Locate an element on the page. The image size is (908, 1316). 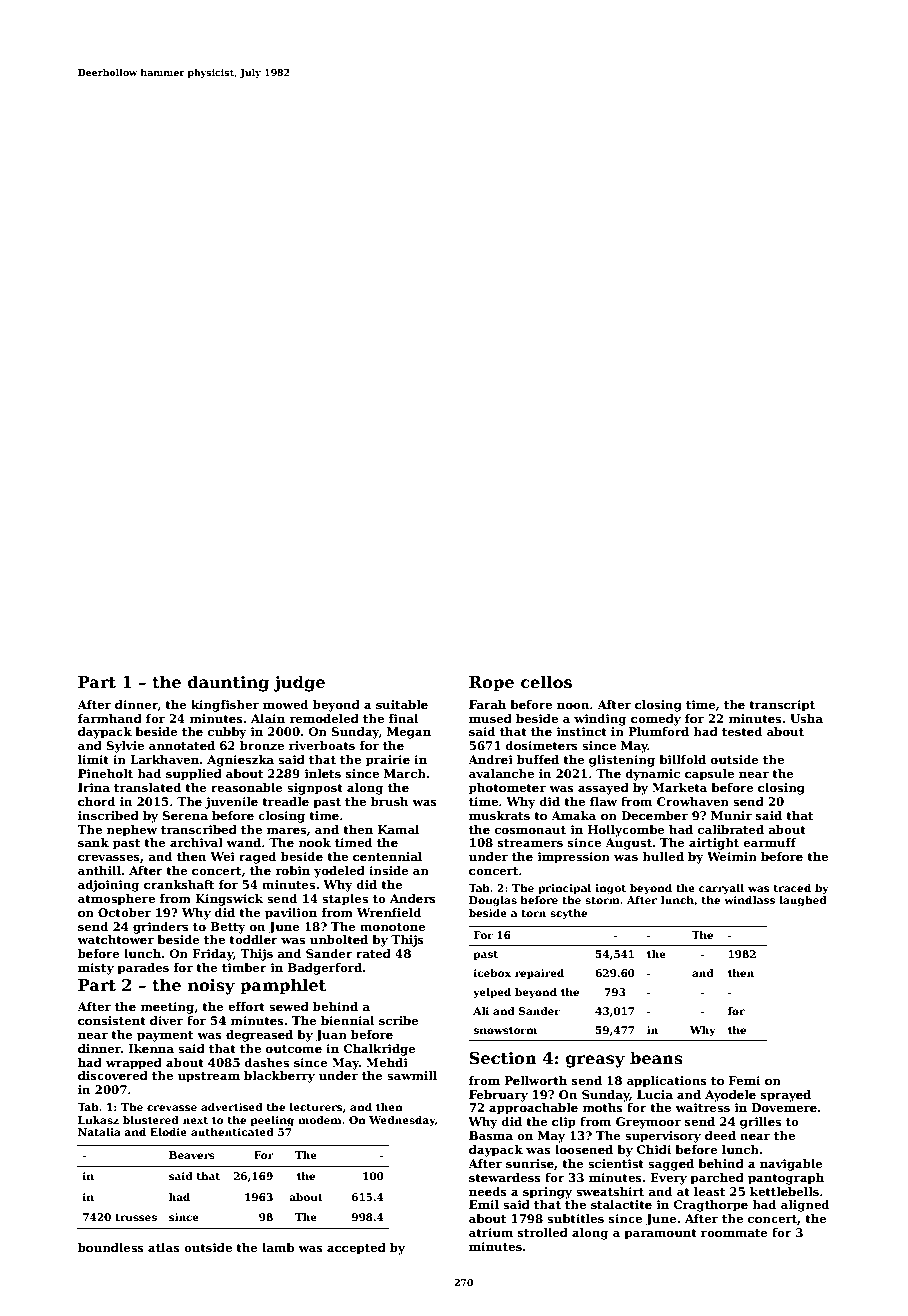
comedy is located at coordinates (656, 720).
